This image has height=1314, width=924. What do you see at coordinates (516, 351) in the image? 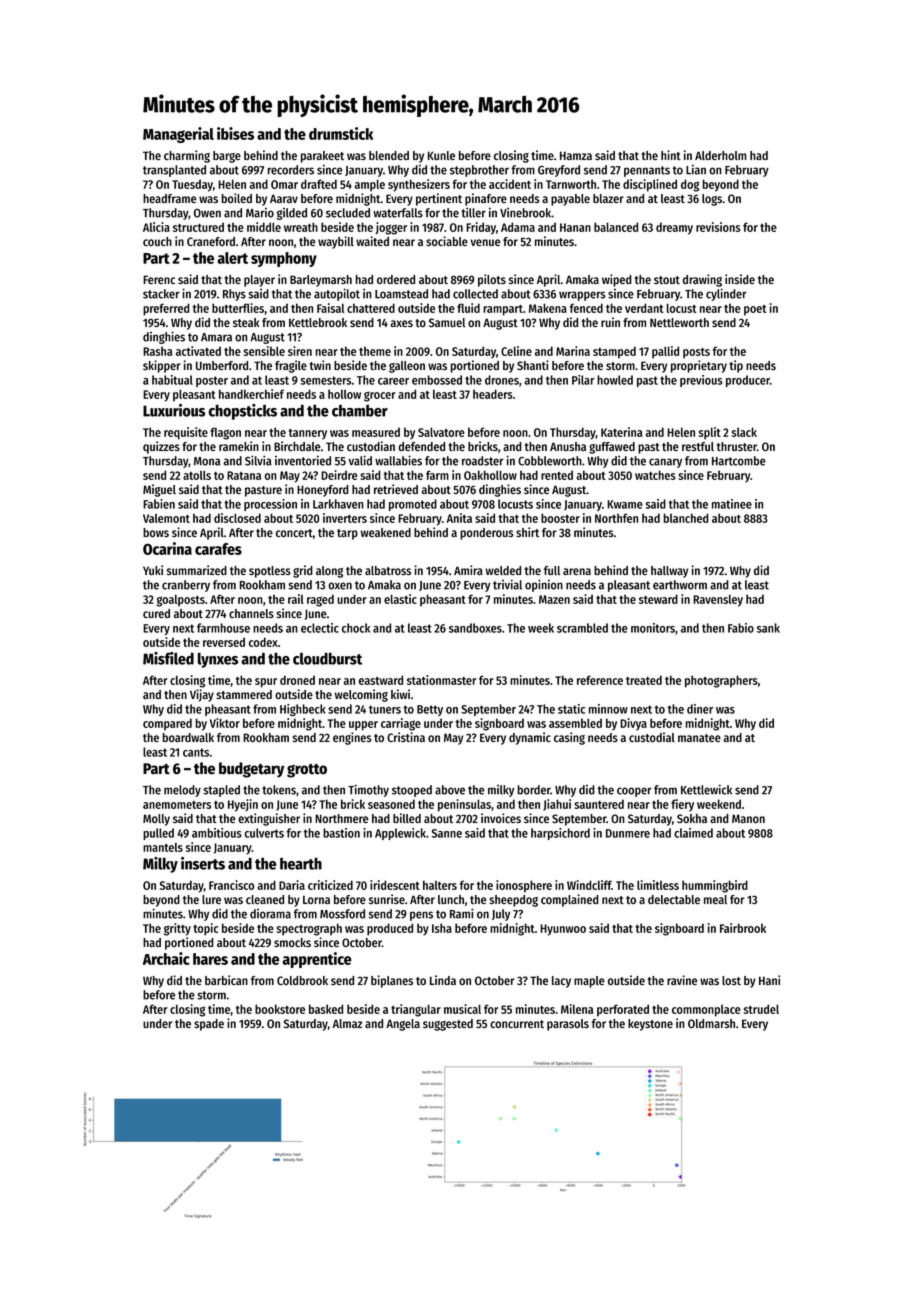
I see `Celine` at bounding box center [516, 351].
